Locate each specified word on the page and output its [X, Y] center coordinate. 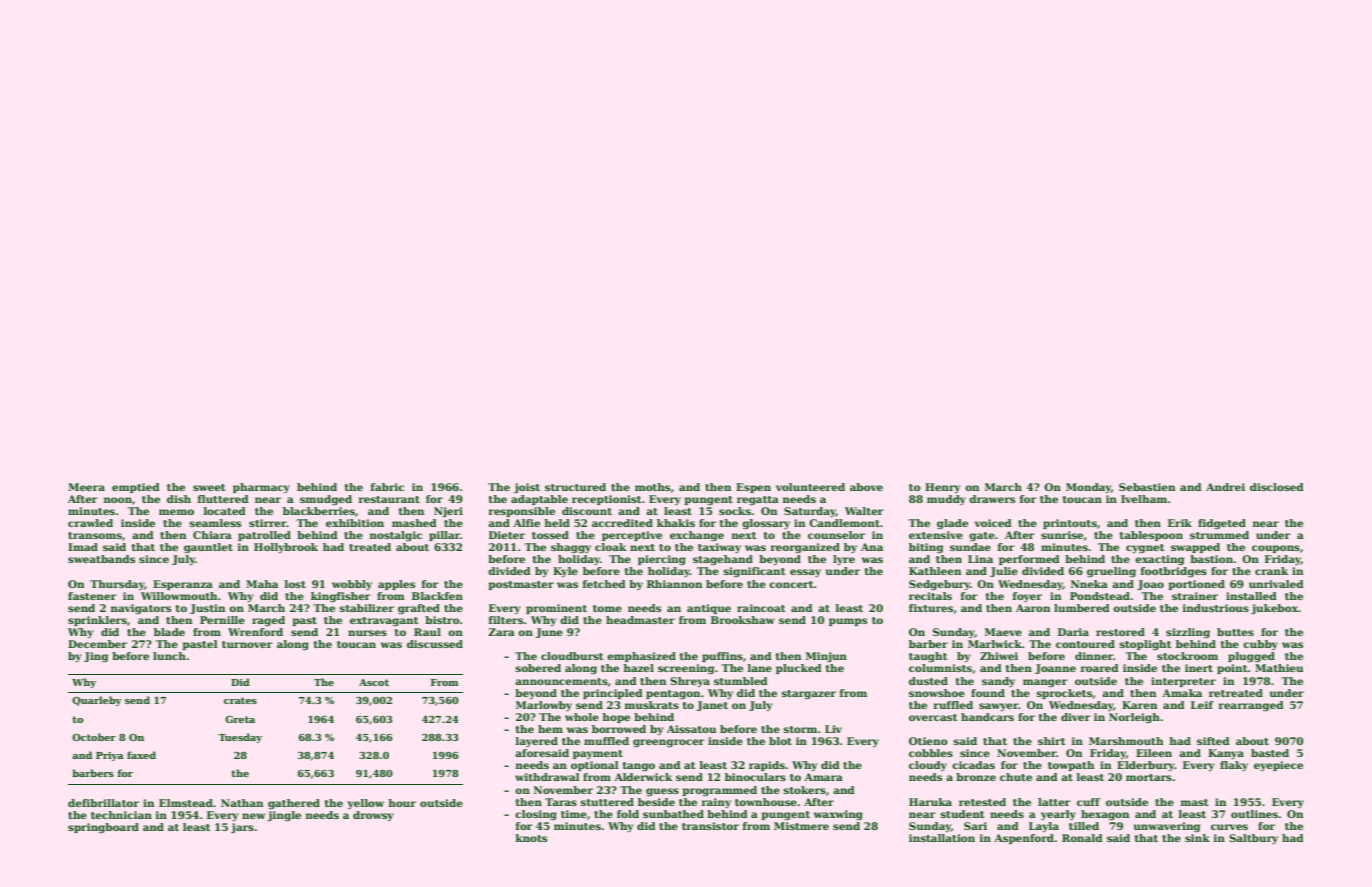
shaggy [571, 548]
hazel [638, 668]
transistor [710, 826]
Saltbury [1253, 839]
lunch [169, 656]
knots [531, 838]
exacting [1159, 560]
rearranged [1251, 706]
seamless [215, 523]
